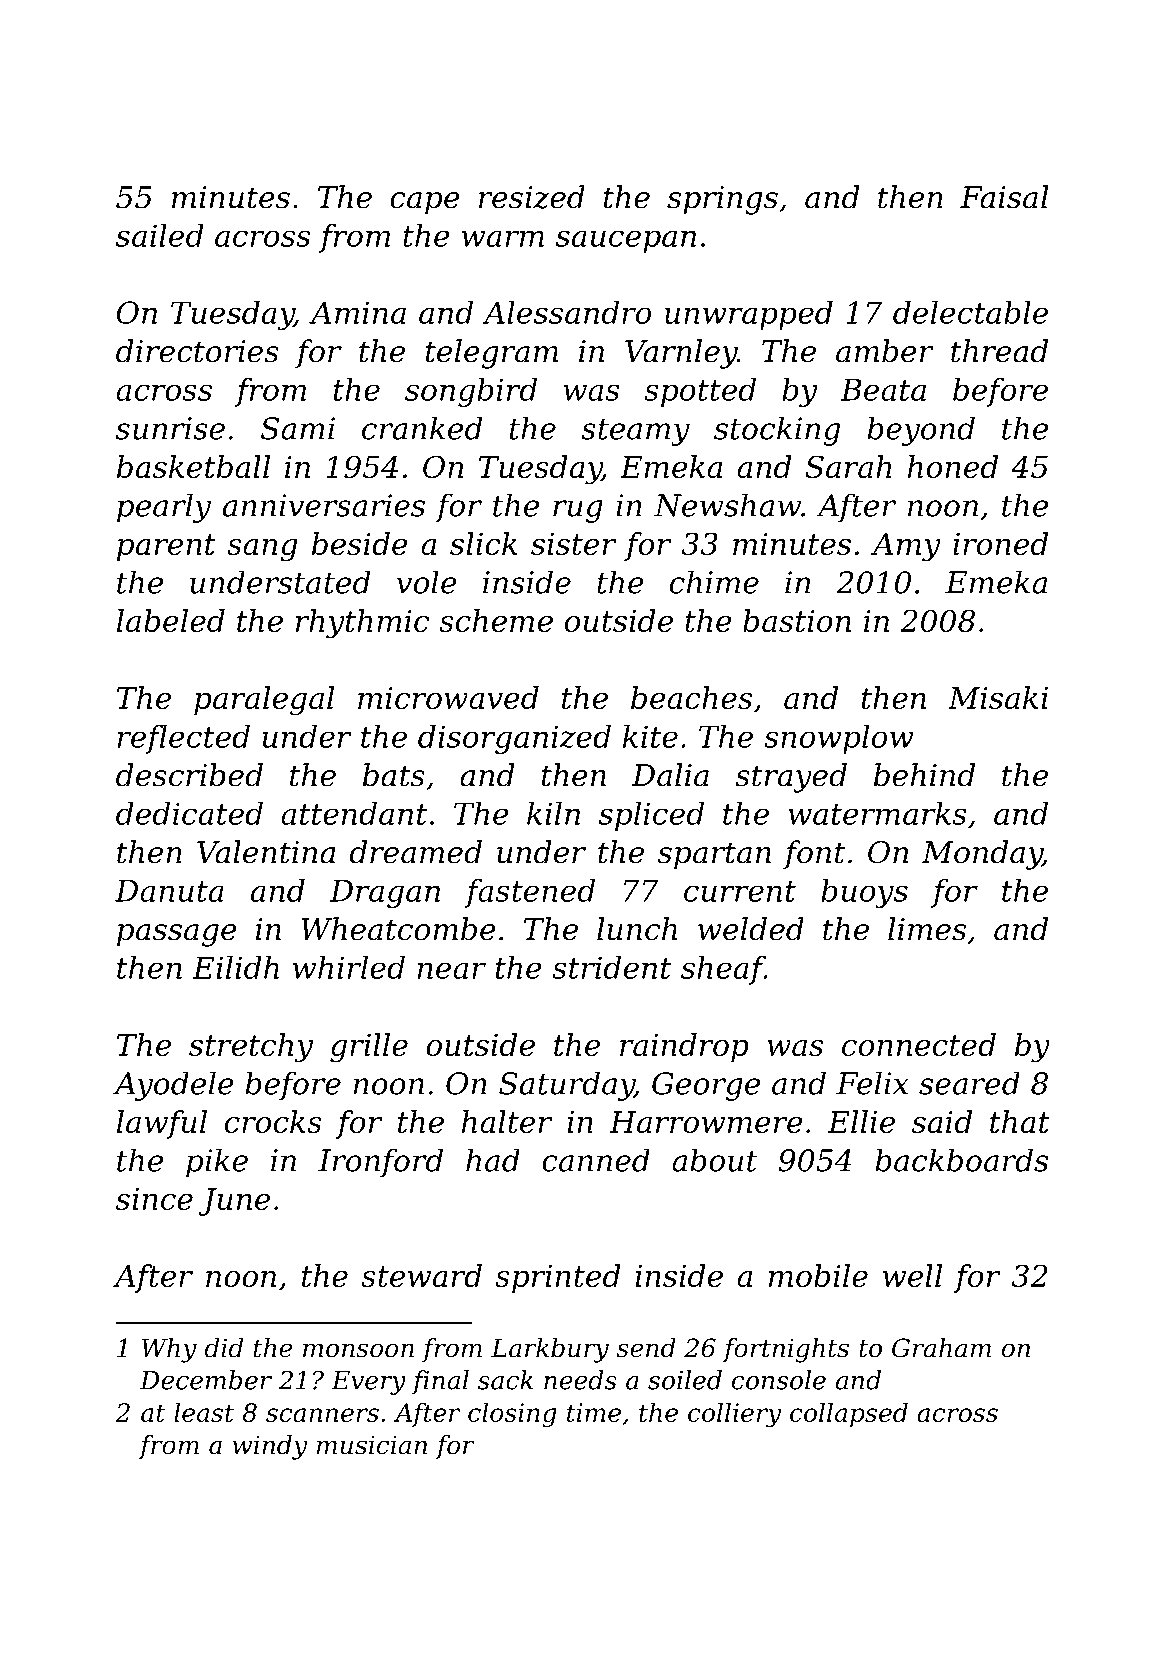 This document has width=1165, height=1654. Describe the element at coordinates (791, 778) in the document. I see `strayed` at that location.
